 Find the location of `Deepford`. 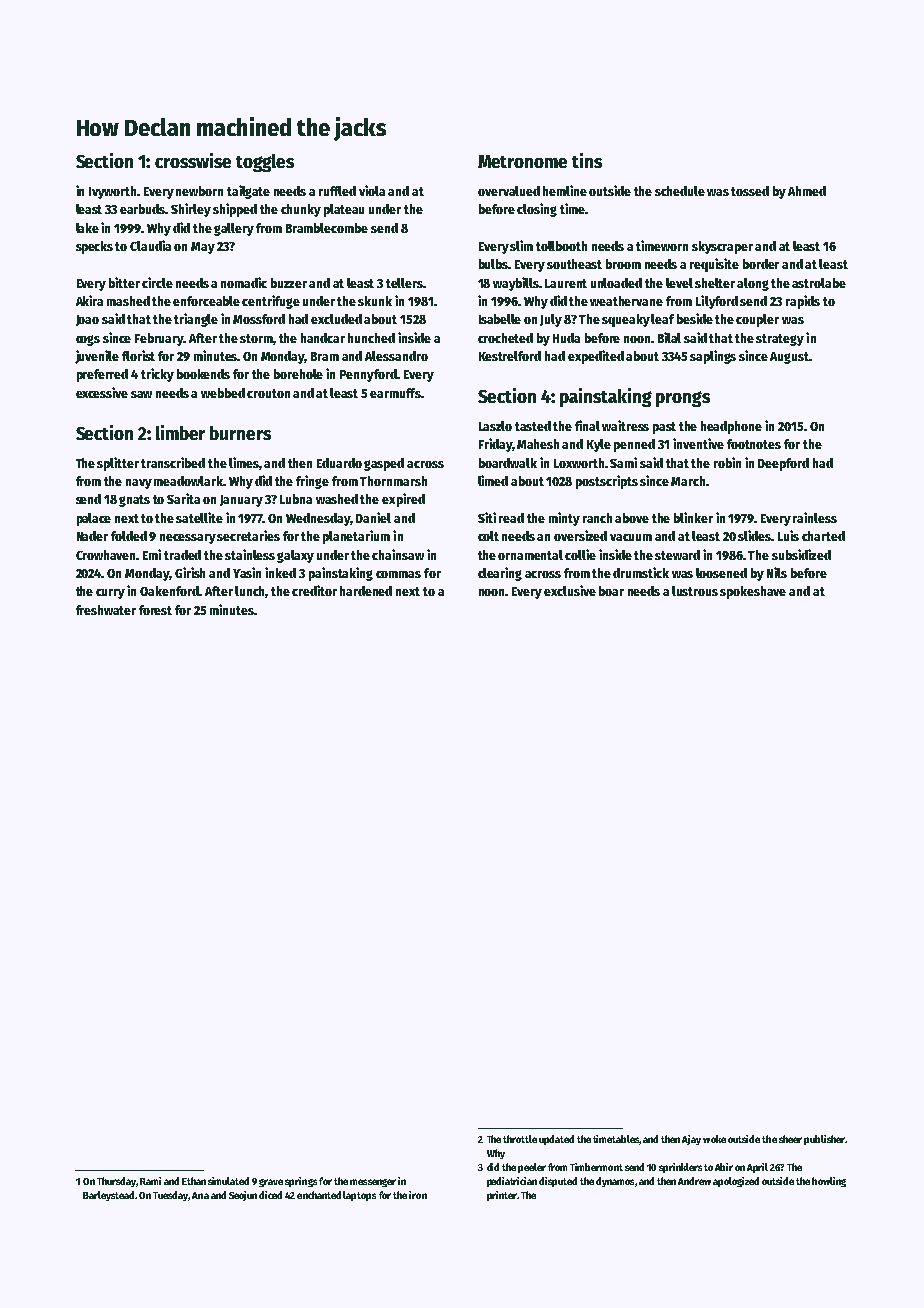

Deepford is located at coordinates (783, 464).
